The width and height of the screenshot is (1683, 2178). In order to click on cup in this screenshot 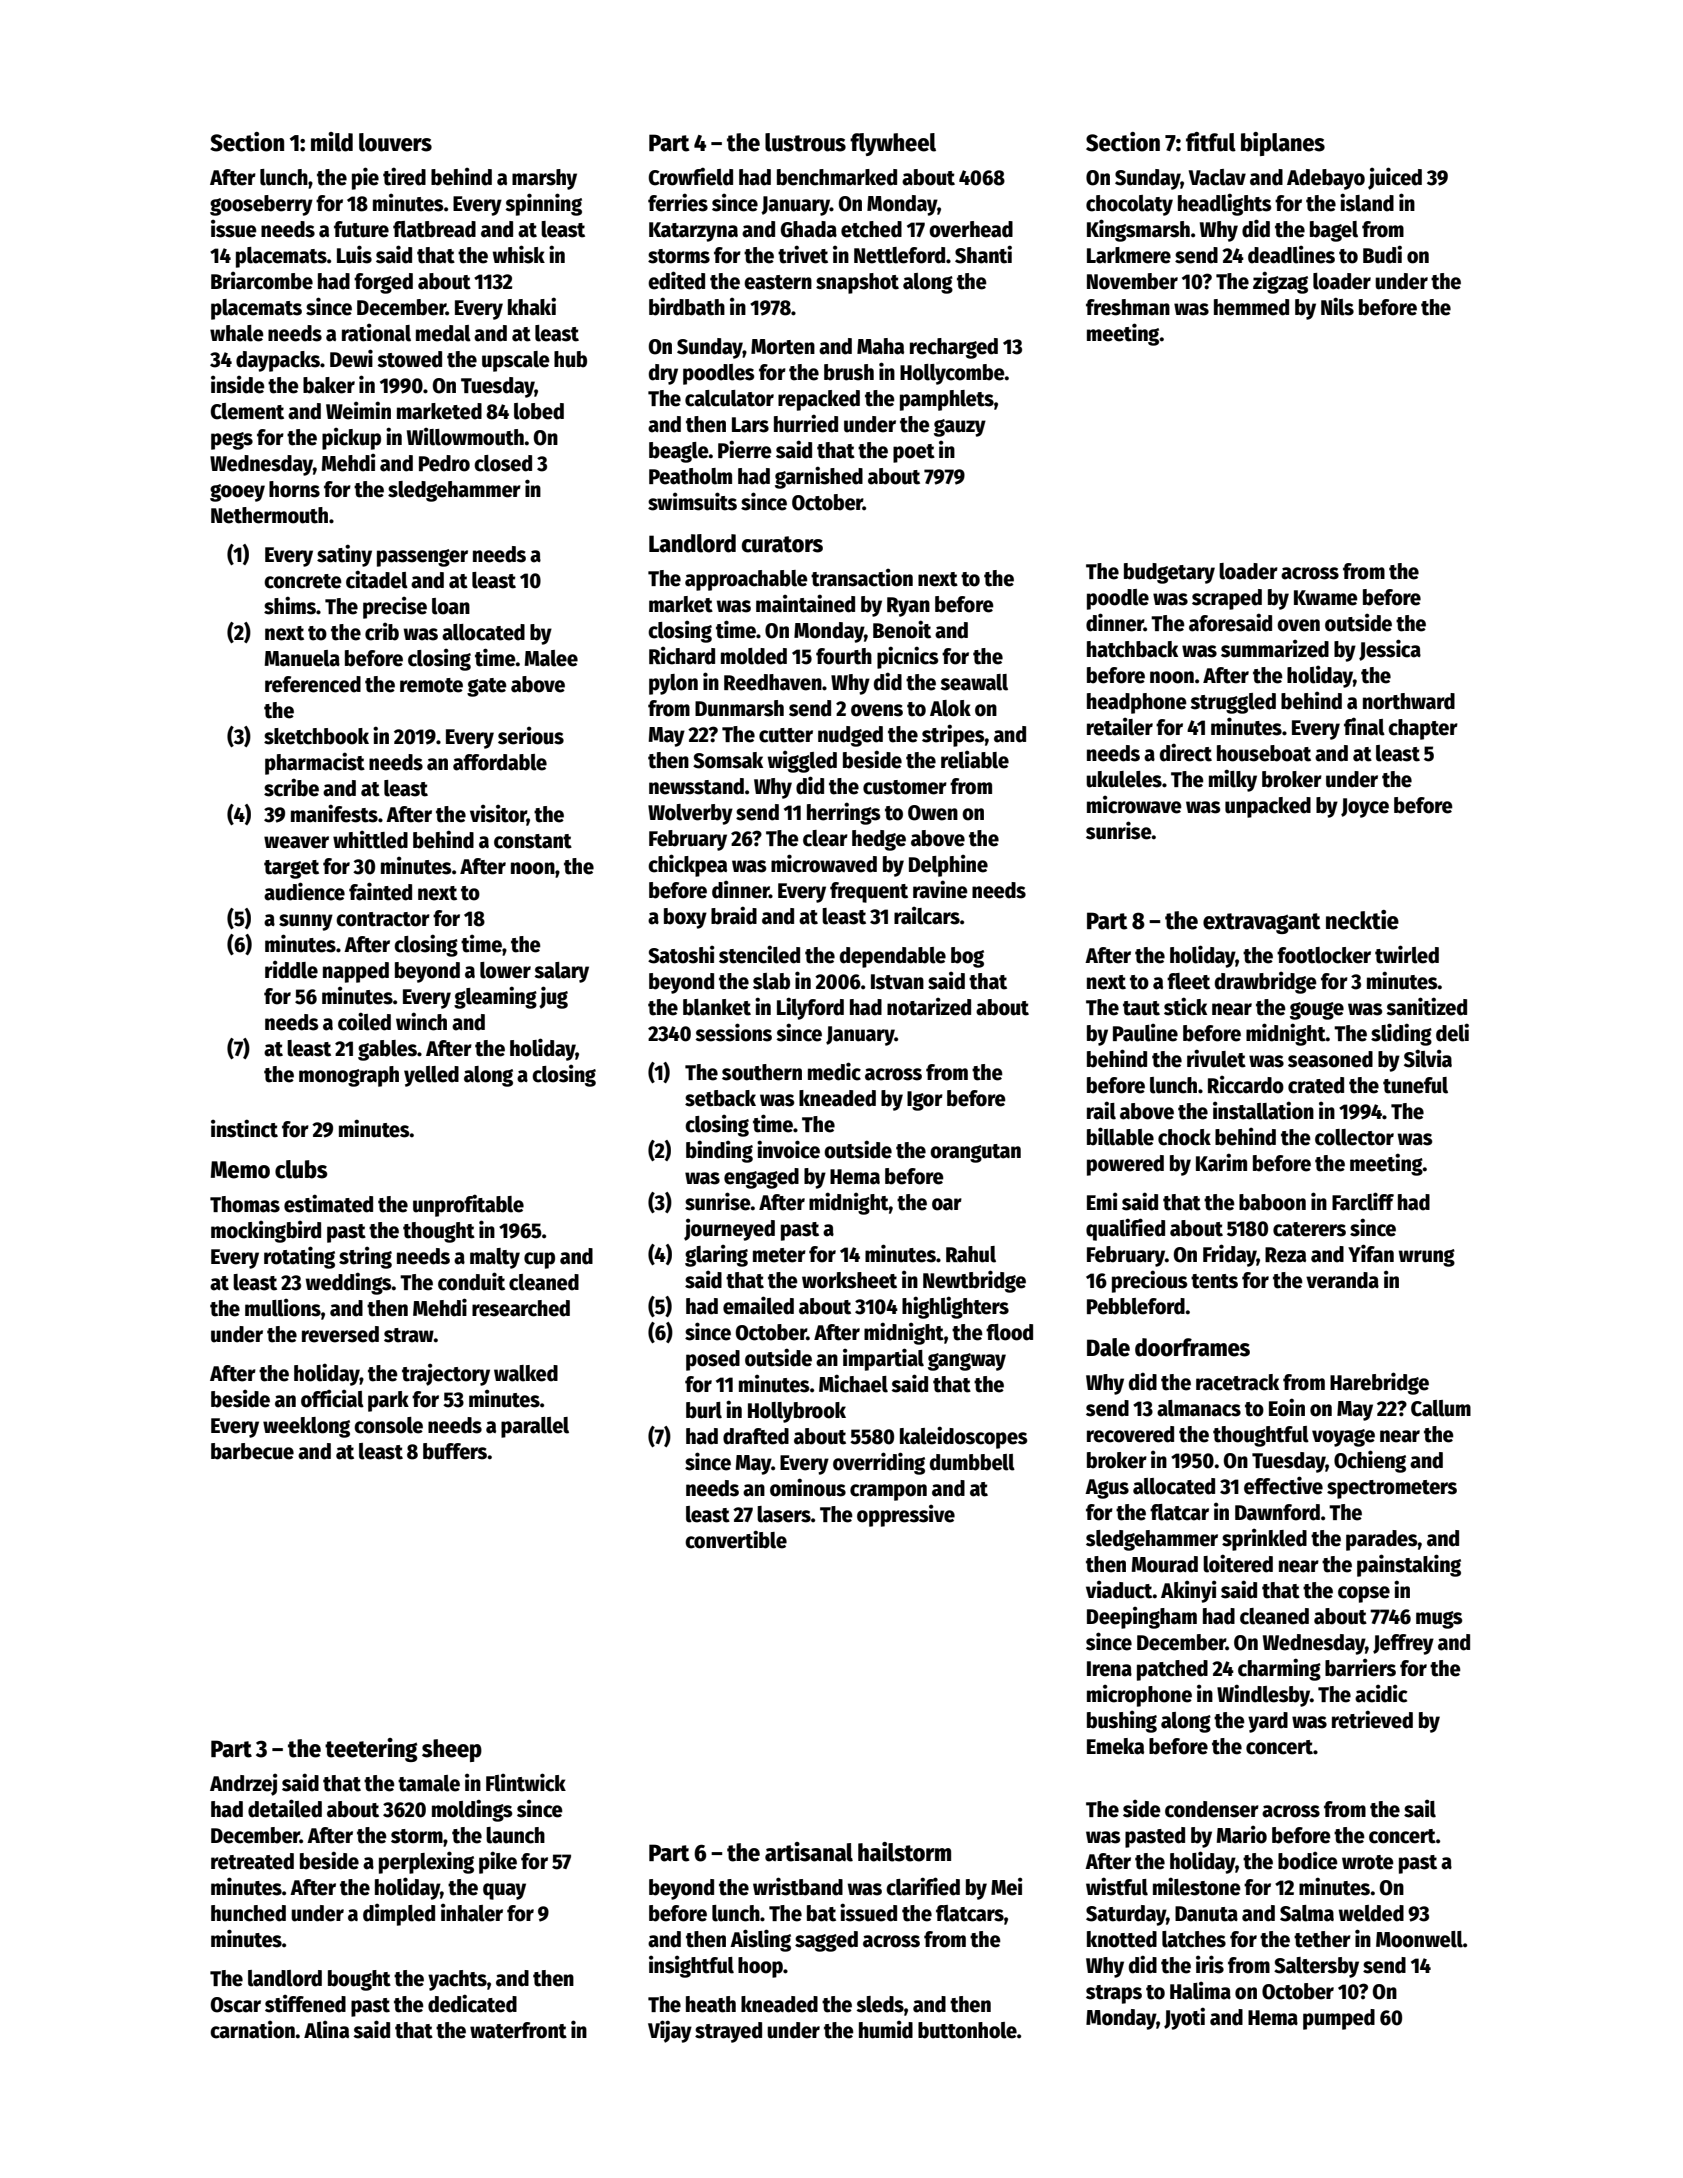, I will do `click(539, 1260)`.
